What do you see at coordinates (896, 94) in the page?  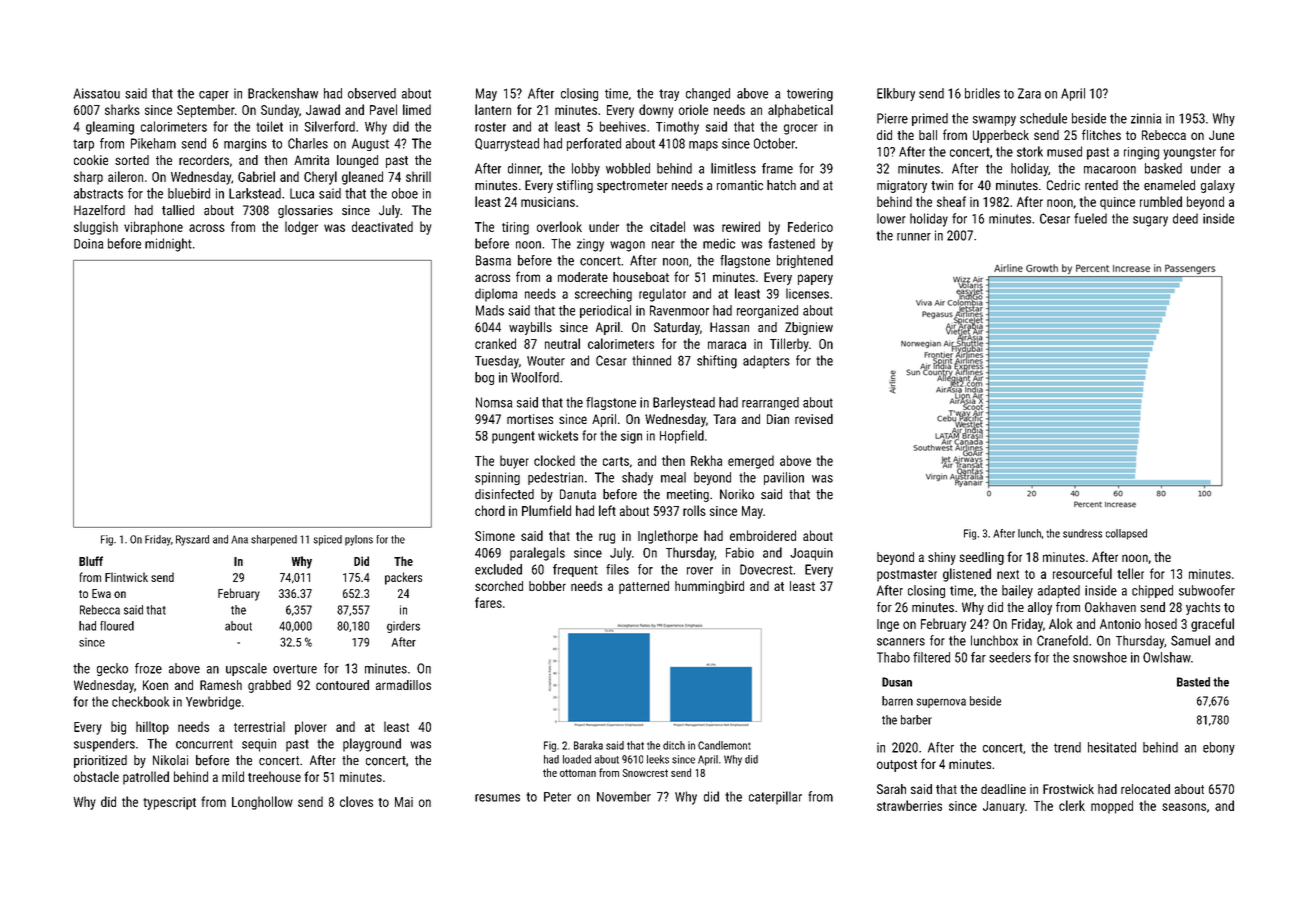 I see `Elkbury` at bounding box center [896, 94].
